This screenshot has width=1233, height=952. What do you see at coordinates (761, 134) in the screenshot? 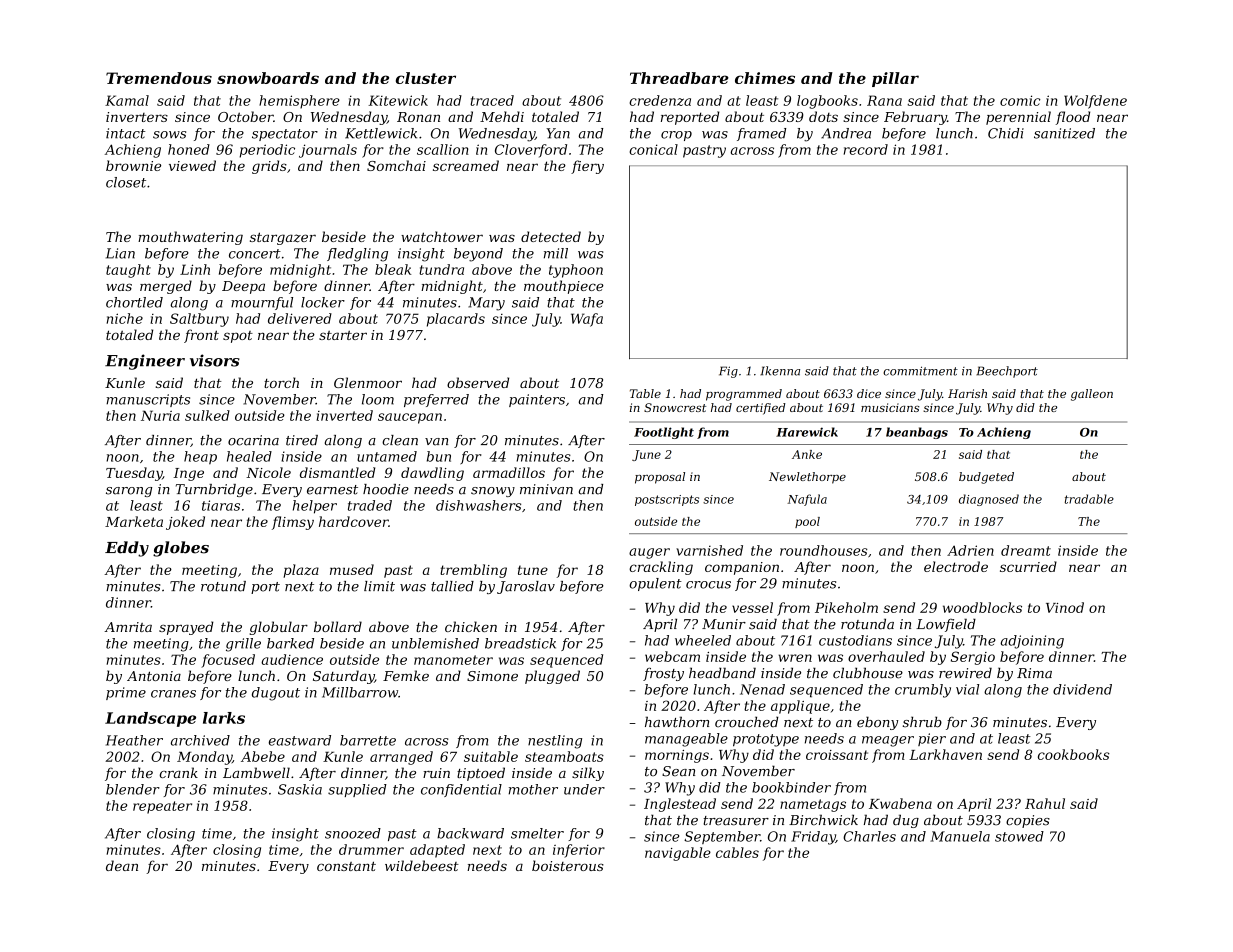
I see `framed` at bounding box center [761, 134].
